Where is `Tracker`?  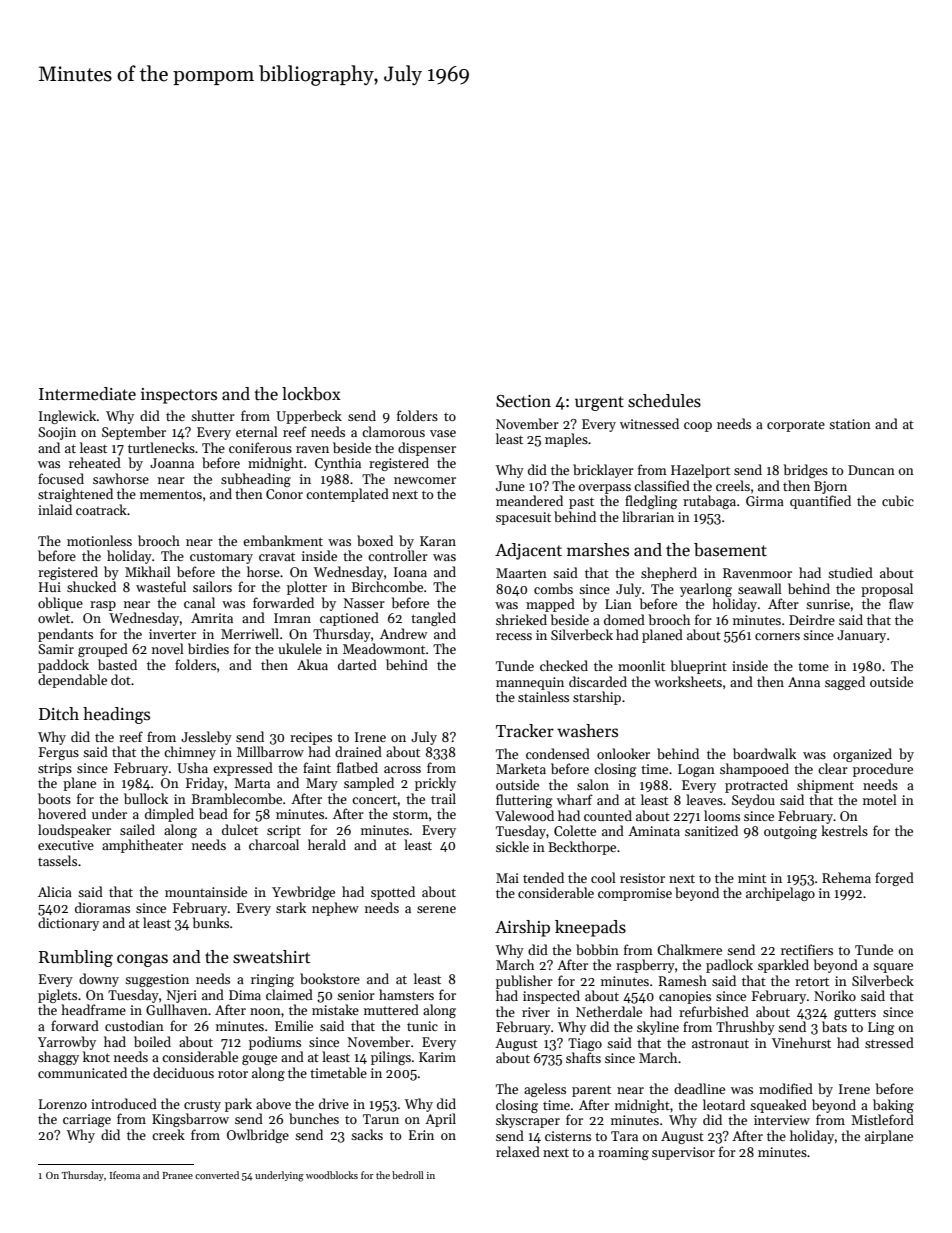 Tracker is located at coordinates (525, 731).
